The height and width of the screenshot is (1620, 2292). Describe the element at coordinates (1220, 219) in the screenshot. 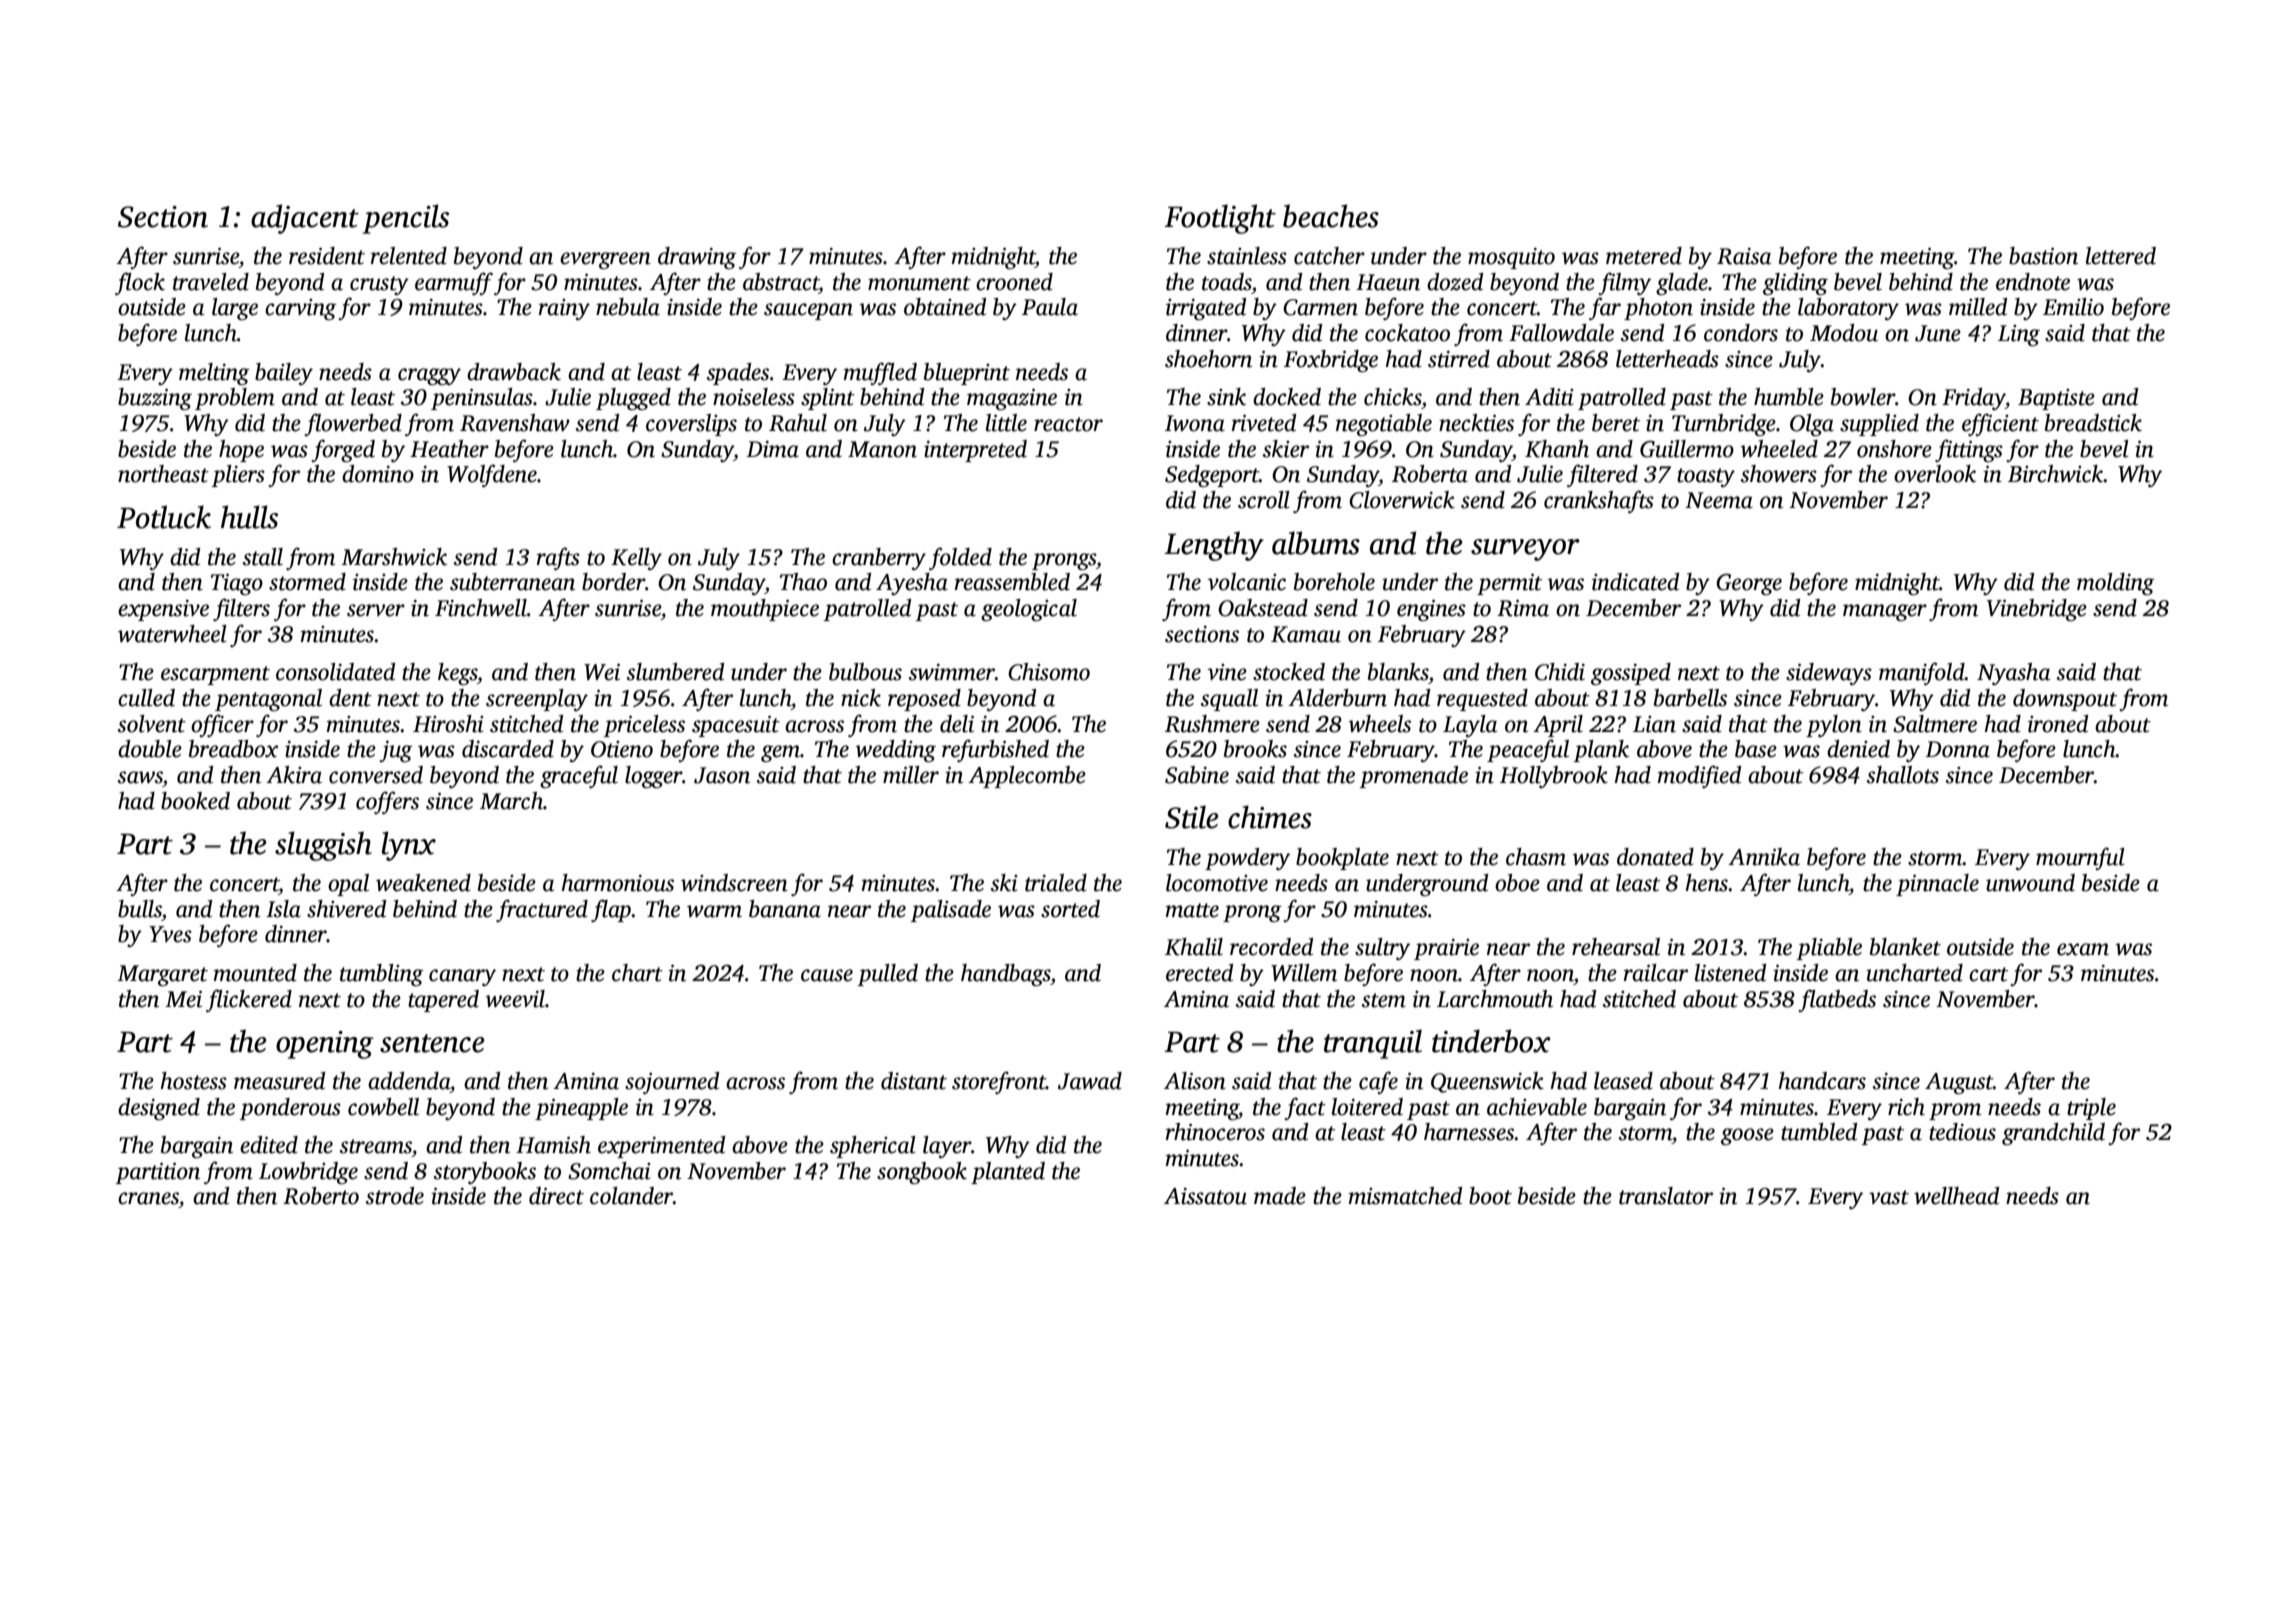

I see `Footlight` at that location.
